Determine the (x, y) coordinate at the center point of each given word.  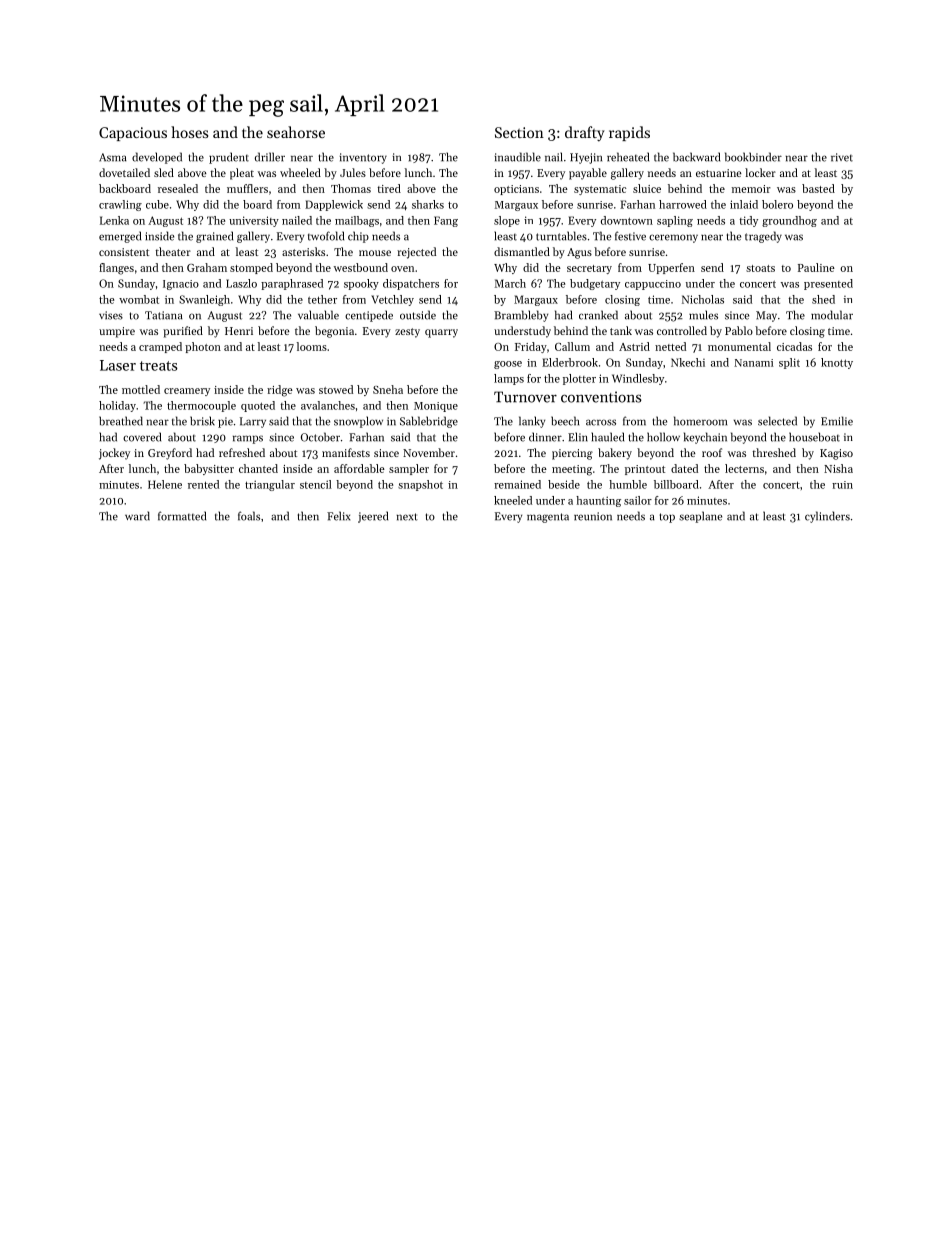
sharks (428, 204)
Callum (572, 346)
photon (203, 347)
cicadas (794, 346)
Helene (165, 484)
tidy (749, 221)
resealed (178, 188)
